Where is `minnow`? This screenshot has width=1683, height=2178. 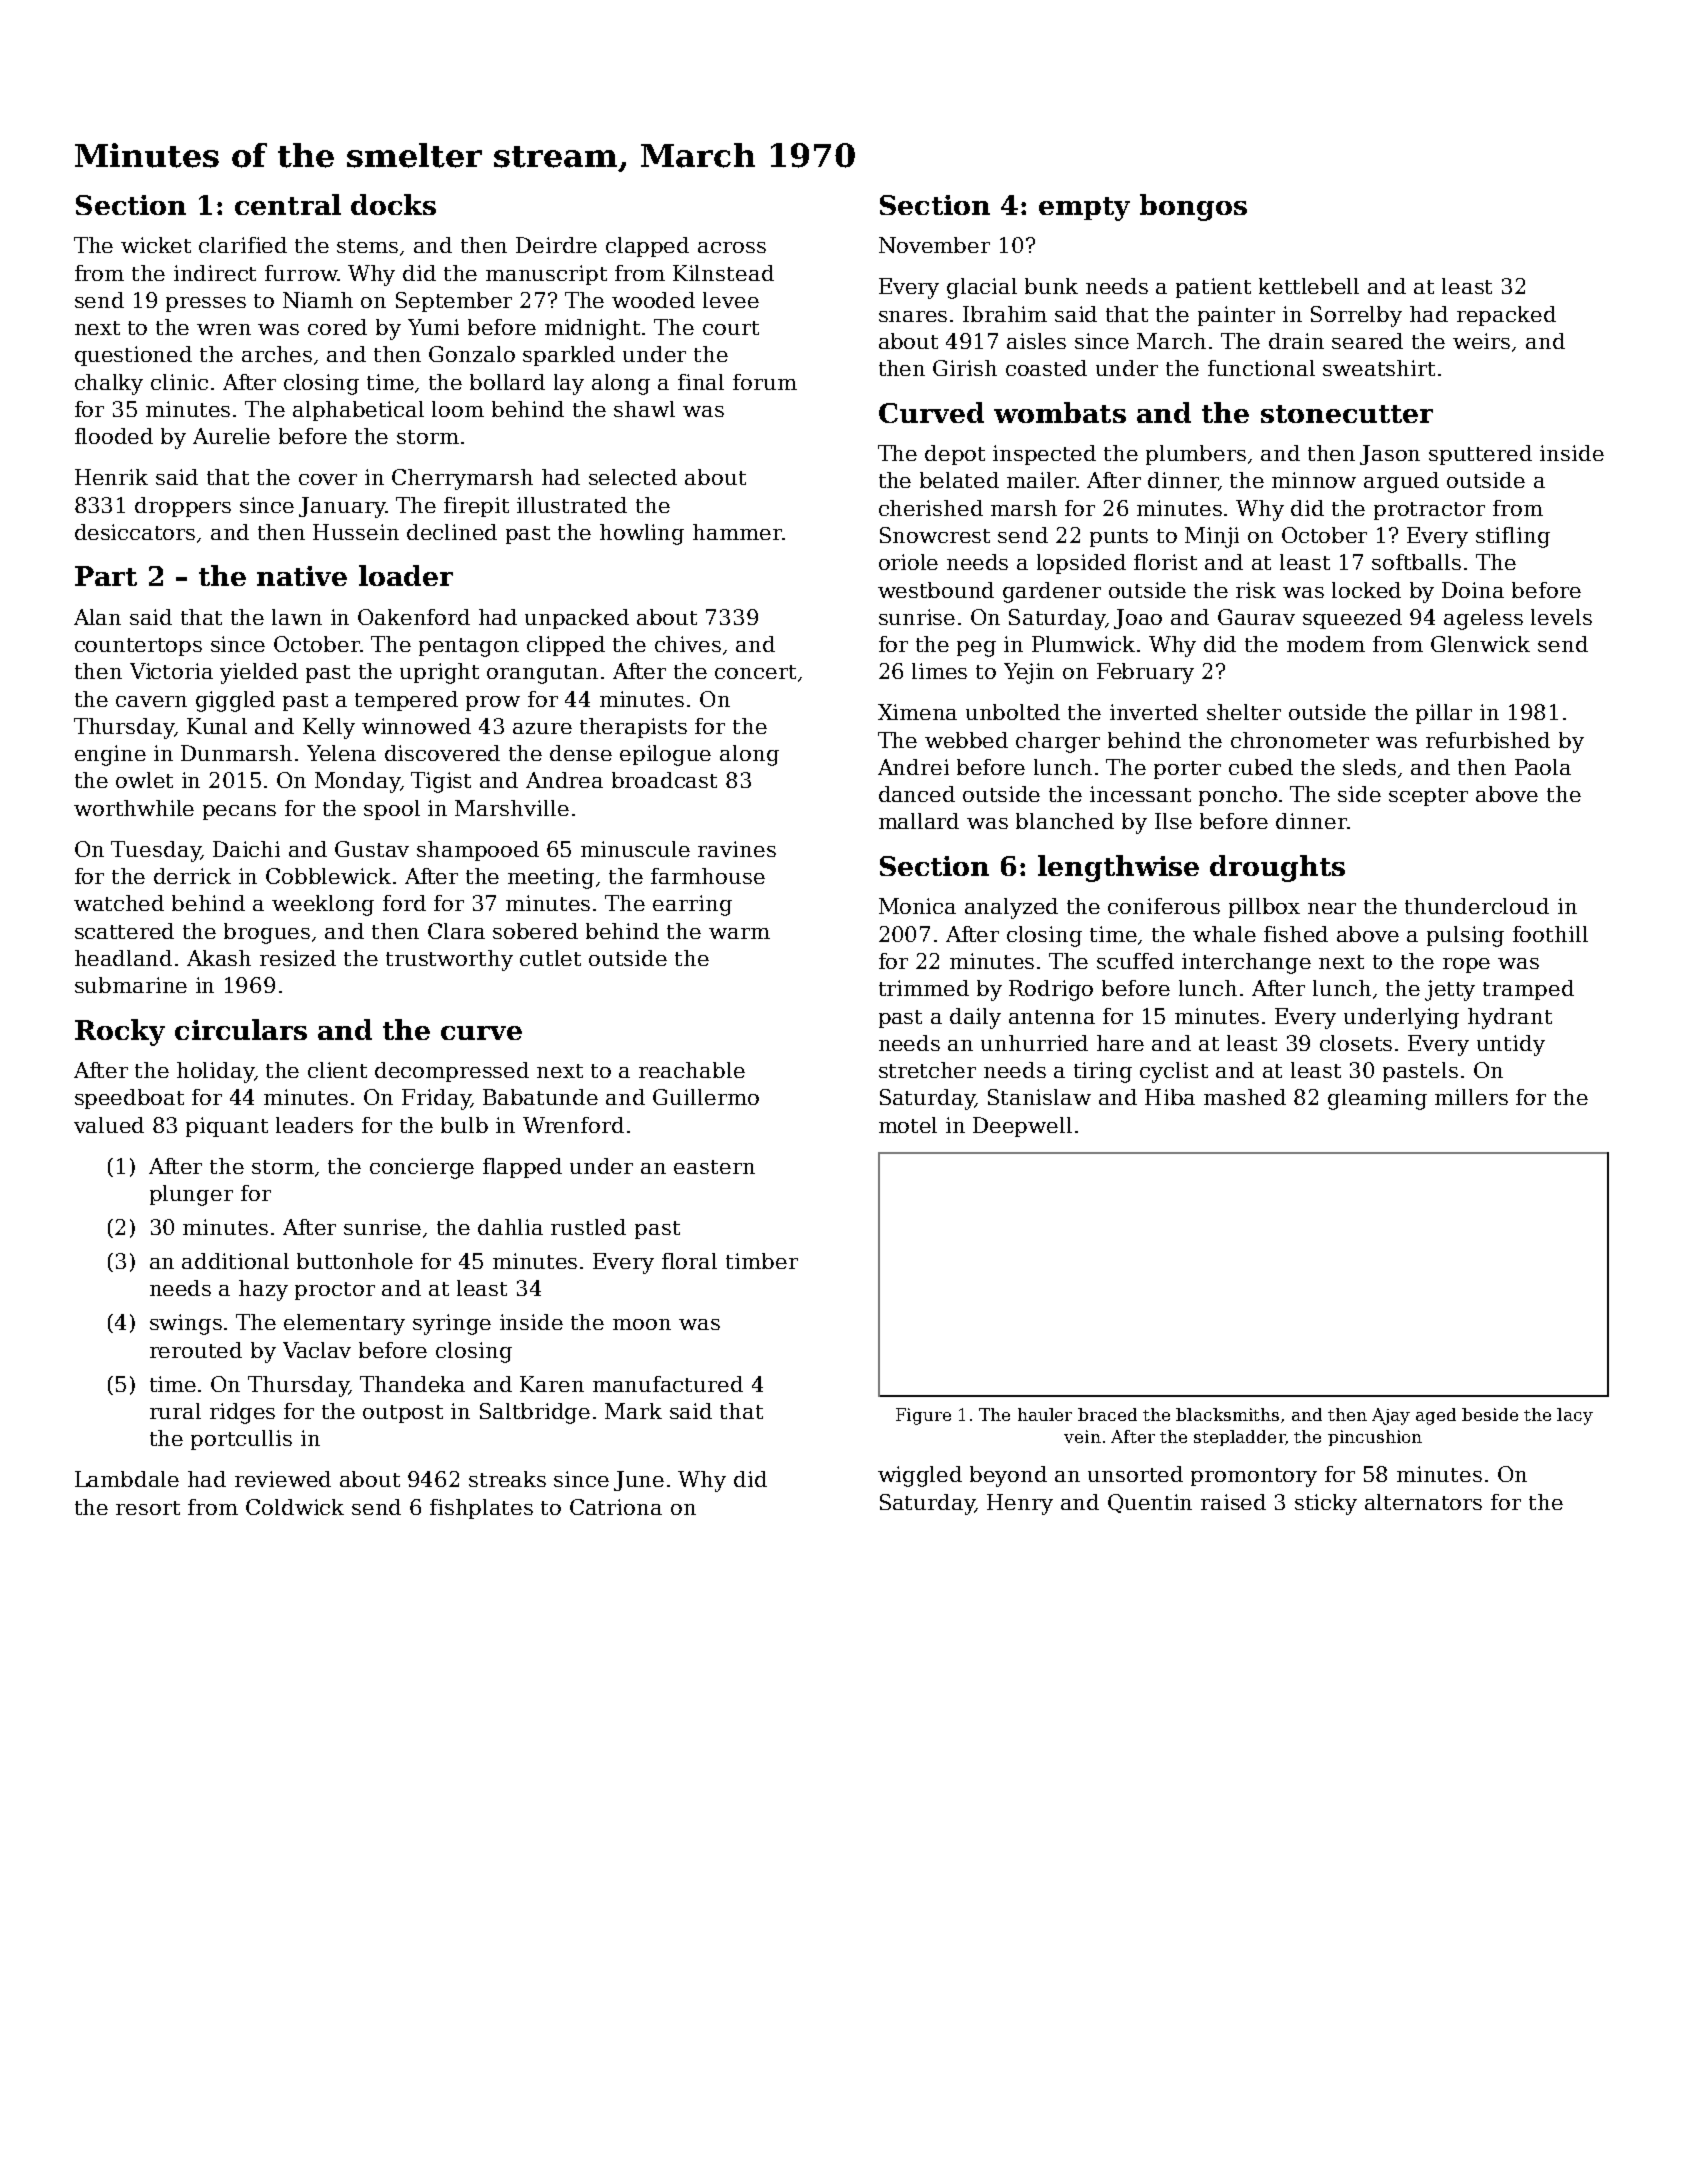 minnow is located at coordinates (1314, 480).
